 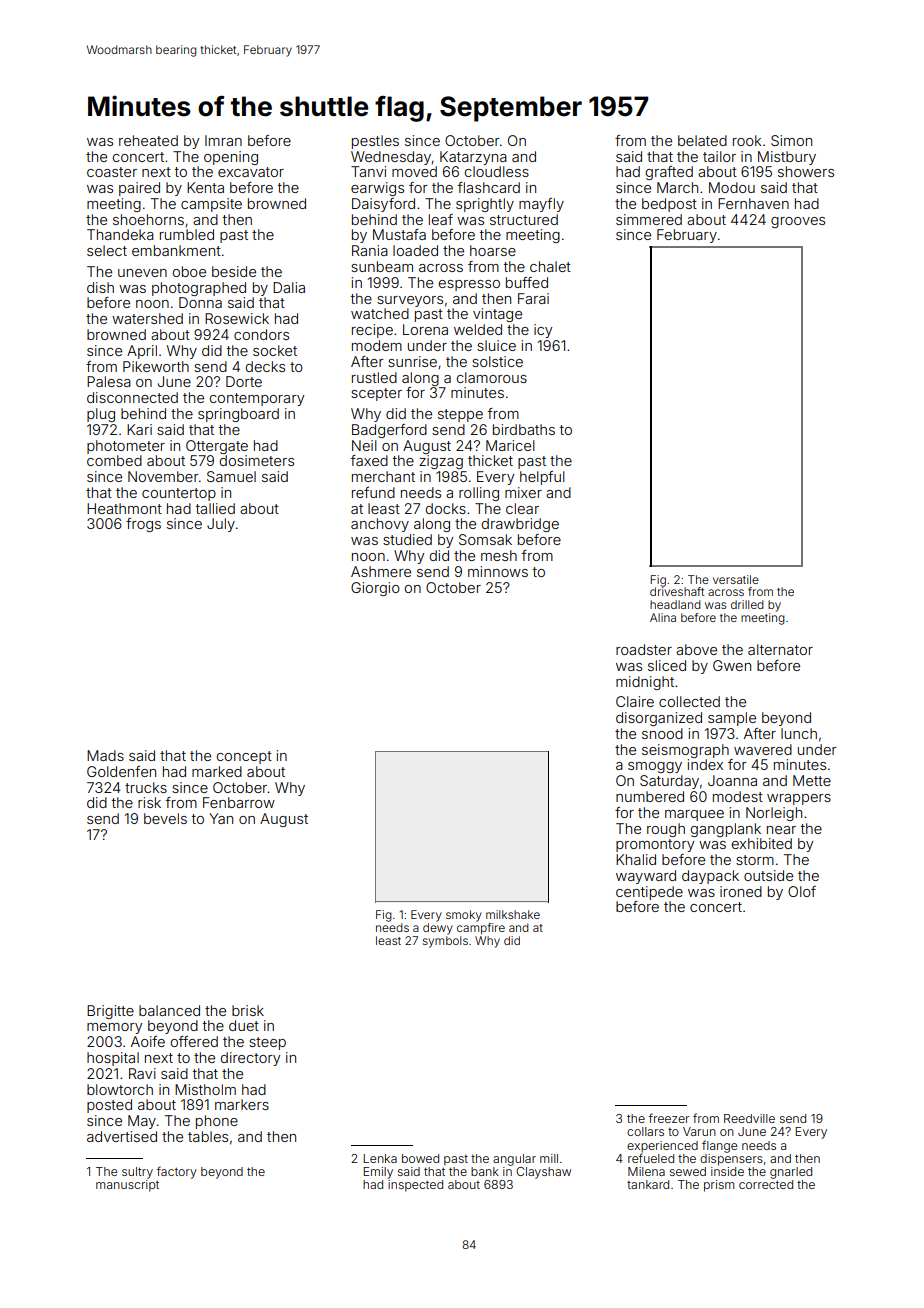 What do you see at coordinates (244, 757) in the page?
I see `concept` at bounding box center [244, 757].
